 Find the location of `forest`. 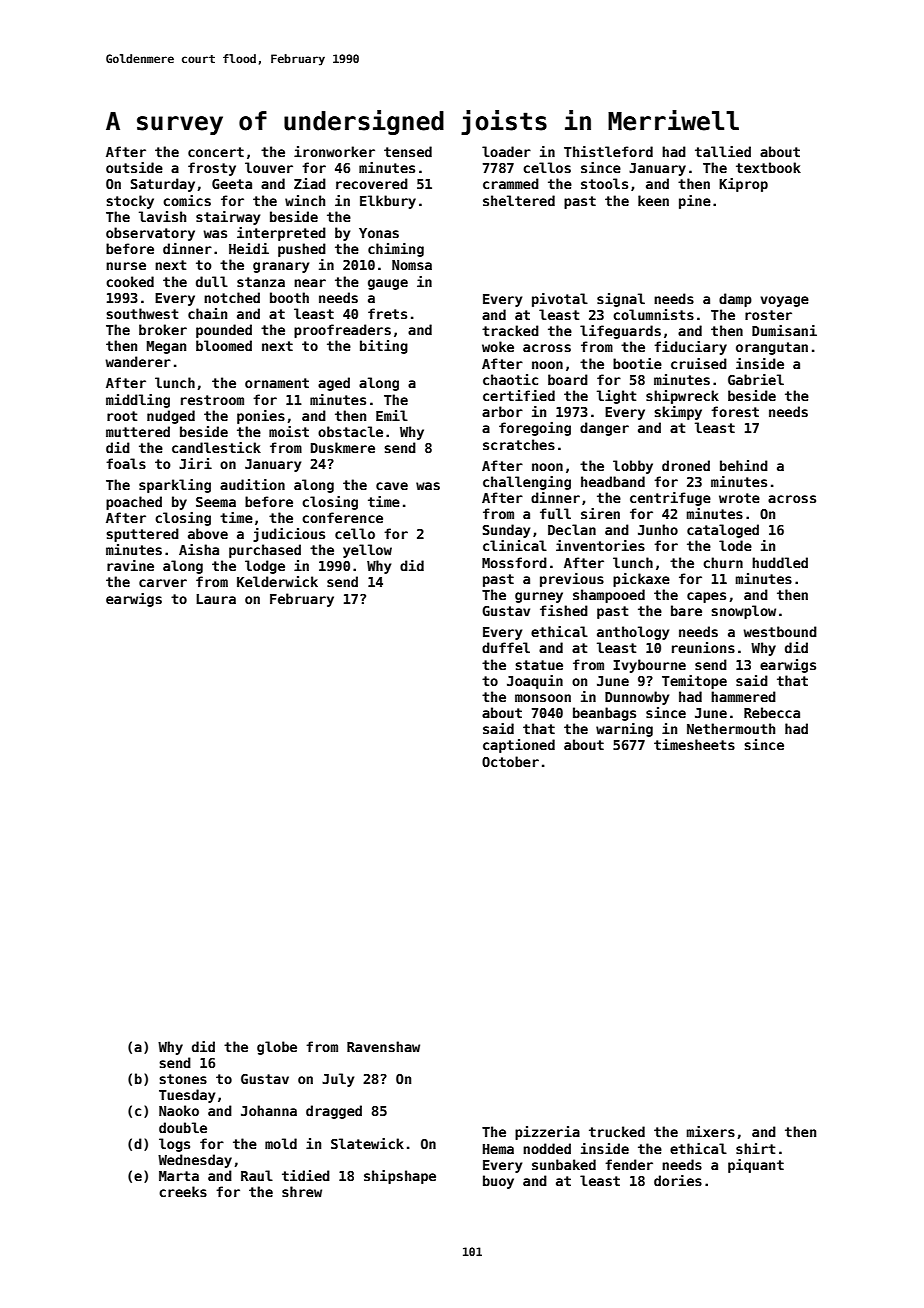

forest is located at coordinates (735, 411).
